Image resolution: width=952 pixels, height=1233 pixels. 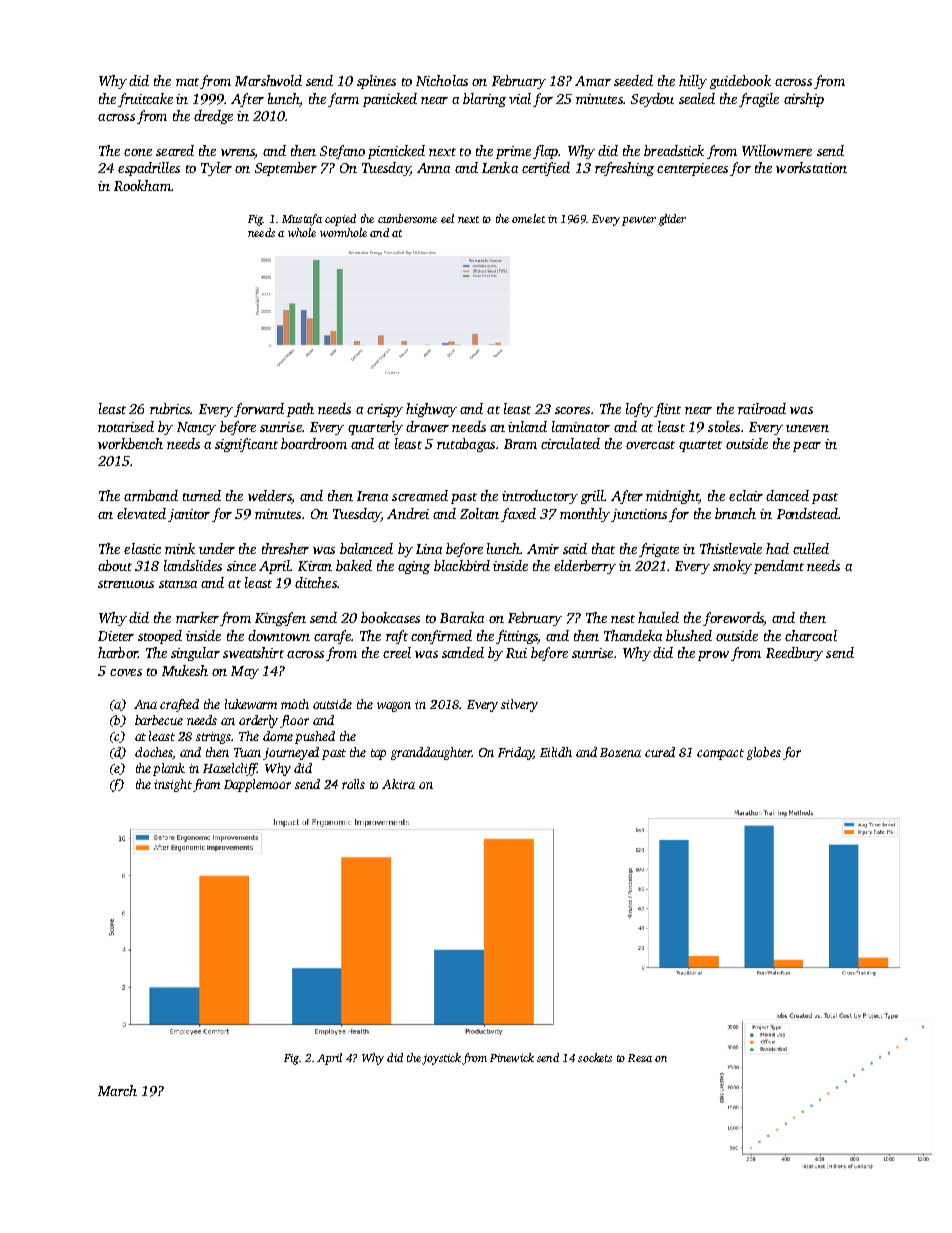 I want to click on Stefano, so click(x=342, y=152).
